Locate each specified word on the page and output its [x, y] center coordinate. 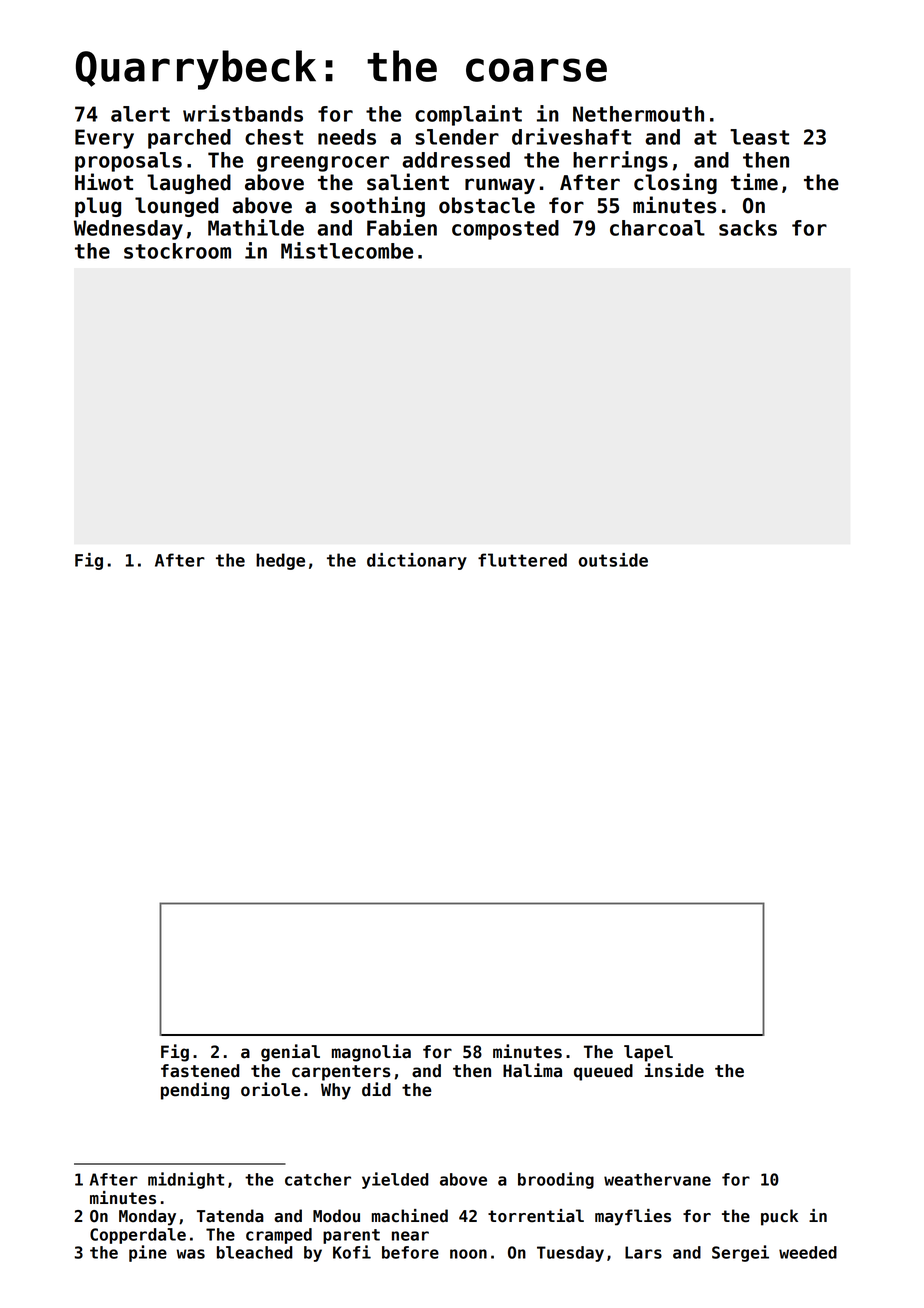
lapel [648, 1053]
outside [613, 560]
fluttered [522, 560]
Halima [532, 1070]
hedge [280, 561]
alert [140, 114]
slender [457, 137]
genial [290, 1053]
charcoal [657, 228]
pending [195, 1091]
